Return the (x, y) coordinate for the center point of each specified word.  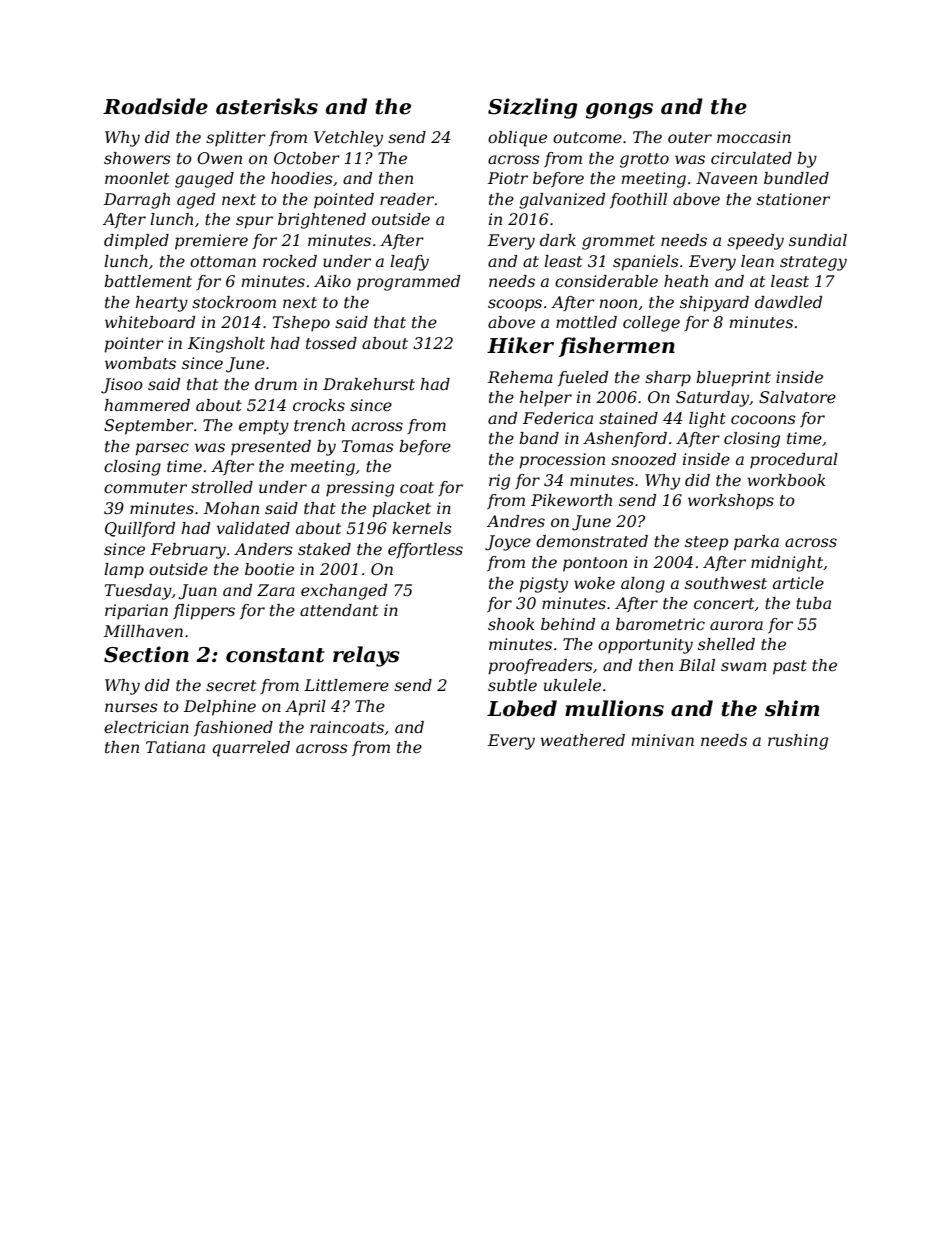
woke (594, 583)
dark (558, 240)
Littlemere (346, 685)
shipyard (714, 304)
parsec (162, 449)
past (790, 667)
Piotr (508, 178)
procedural (794, 461)
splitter (236, 139)
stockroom (234, 302)
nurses (131, 707)
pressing (360, 489)
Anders (263, 549)
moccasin (754, 137)
